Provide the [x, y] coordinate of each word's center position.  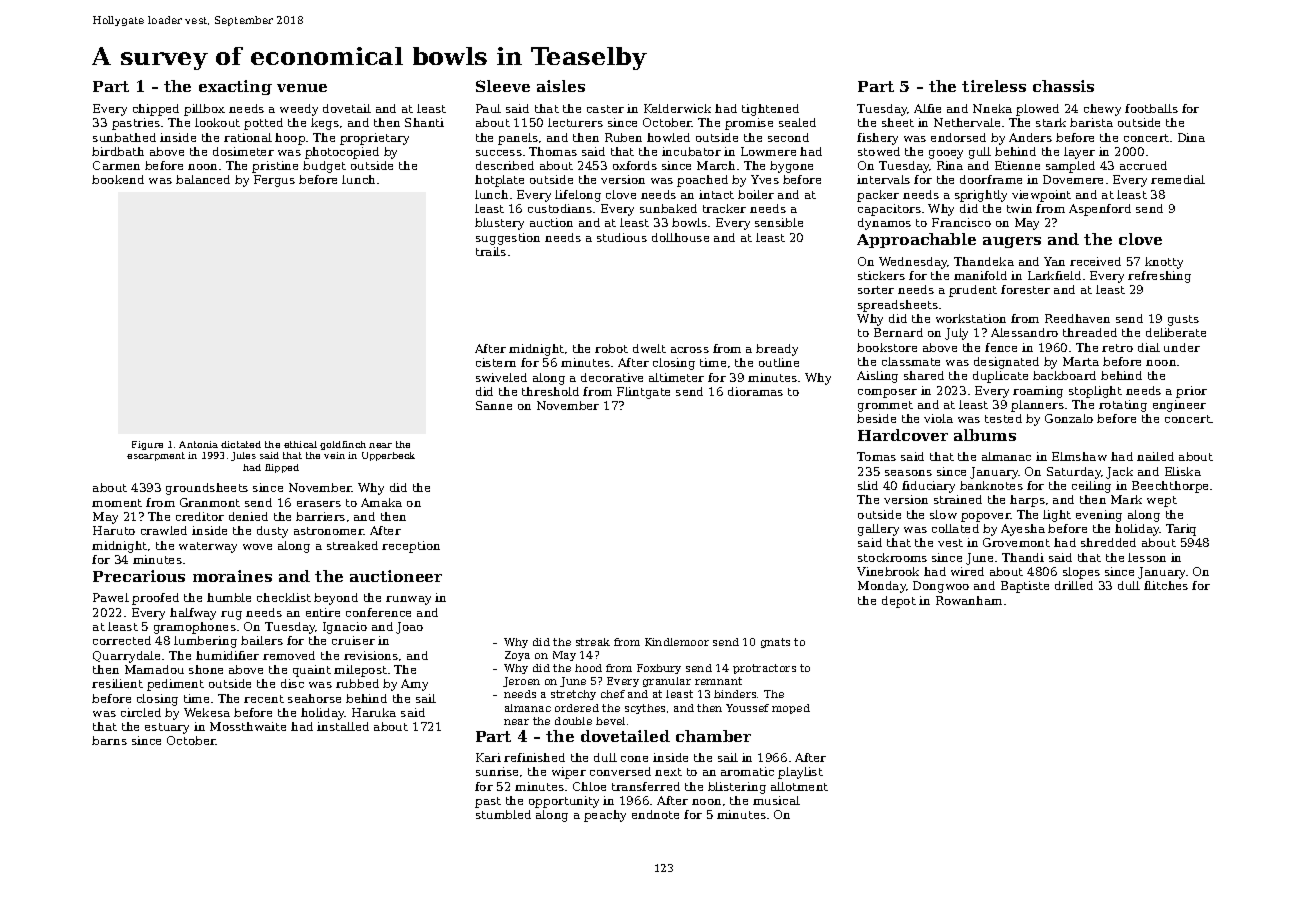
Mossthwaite [248, 726]
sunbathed [124, 137]
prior [1191, 392]
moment [117, 503]
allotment [799, 786]
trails [491, 251]
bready [777, 350]
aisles [561, 86]
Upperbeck [388, 456]
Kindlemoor [677, 642]
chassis [1063, 86]
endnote [655, 814]
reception [411, 547]
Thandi [1023, 557]
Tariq [1181, 530]
